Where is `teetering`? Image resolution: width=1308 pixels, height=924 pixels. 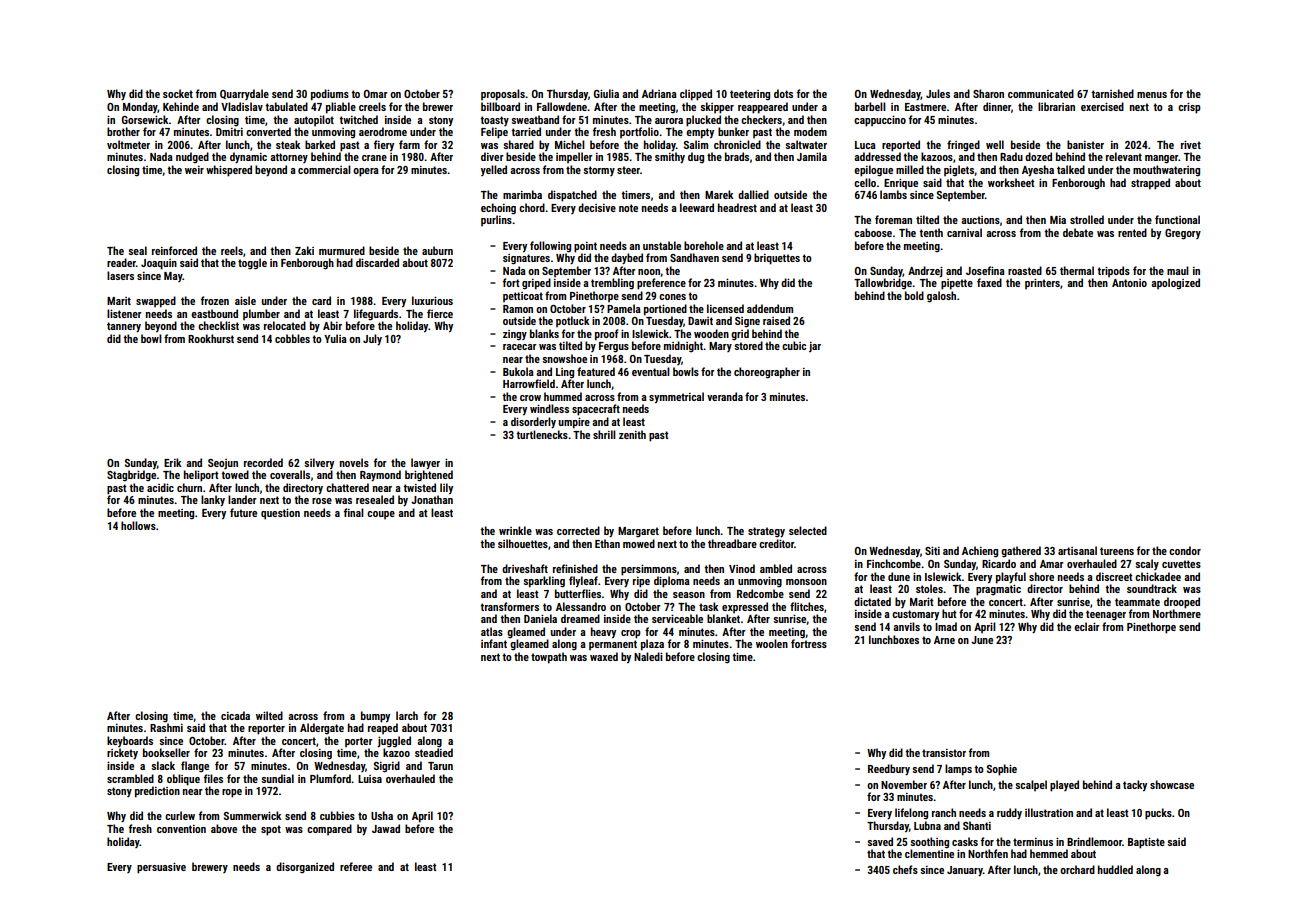 teetering is located at coordinates (750, 95).
